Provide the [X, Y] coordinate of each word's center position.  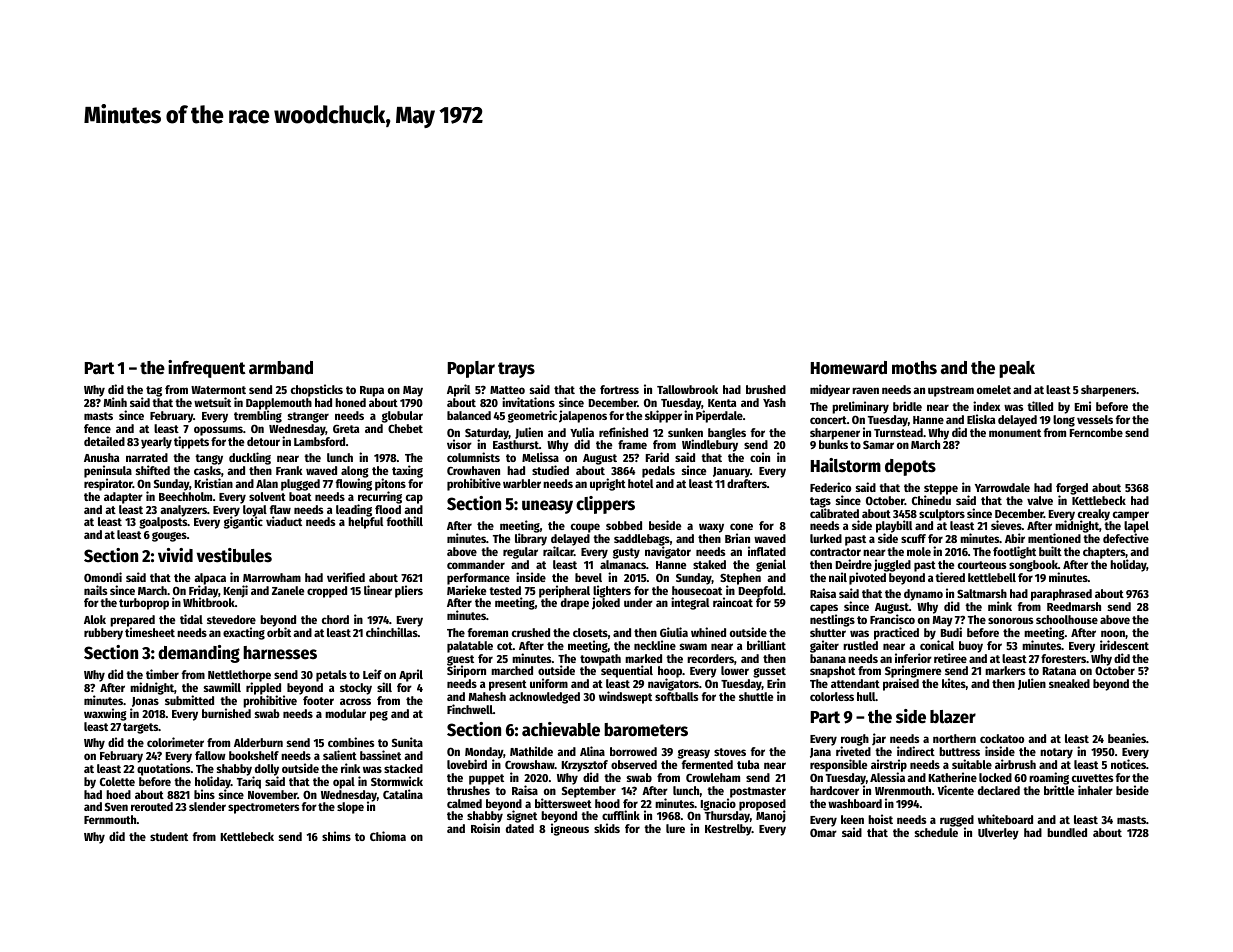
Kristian [214, 483]
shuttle [756, 696]
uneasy [547, 507]
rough [855, 740]
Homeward [849, 368]
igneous [570, 830]
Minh [115, 402]
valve [1040, 500]
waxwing [105, 714]
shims [336, 836]
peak [1017, 369]
